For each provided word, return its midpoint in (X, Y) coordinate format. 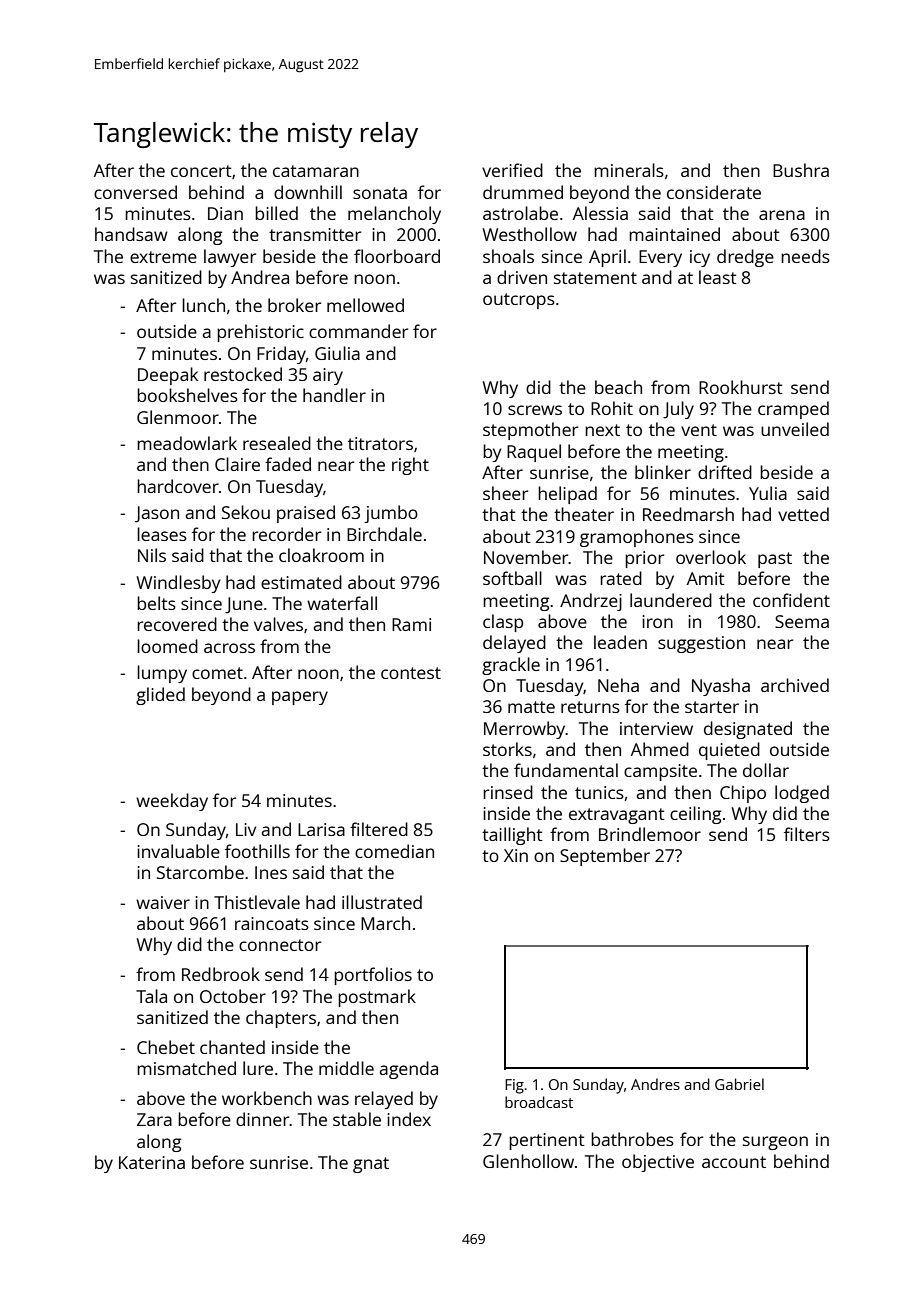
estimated (301, 582)
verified (512, 170)
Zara (154, 1119)
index (409, 1119)
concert (201, 171)
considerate (714, 192)
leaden (620, 642)
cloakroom (321, 555)
